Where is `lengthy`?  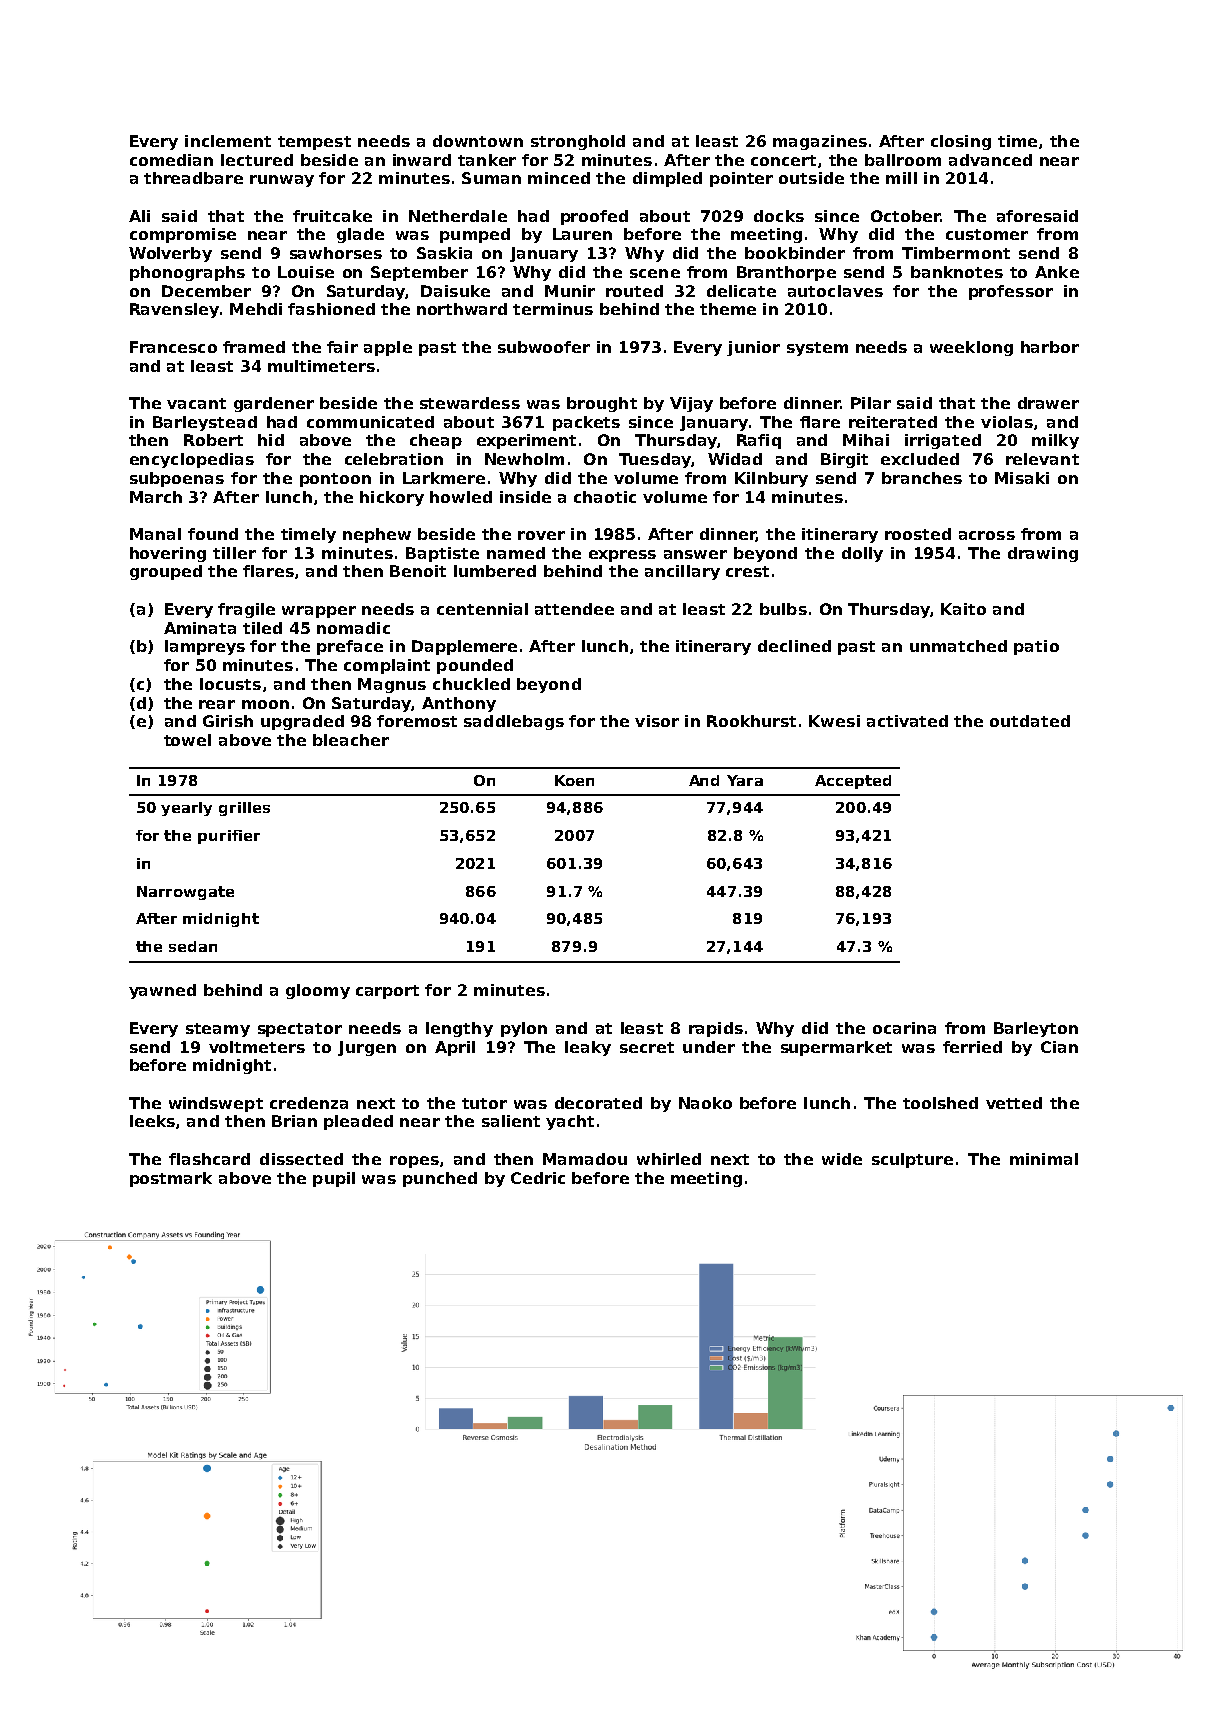
lengthy is located at coordinates (459, 1029).
